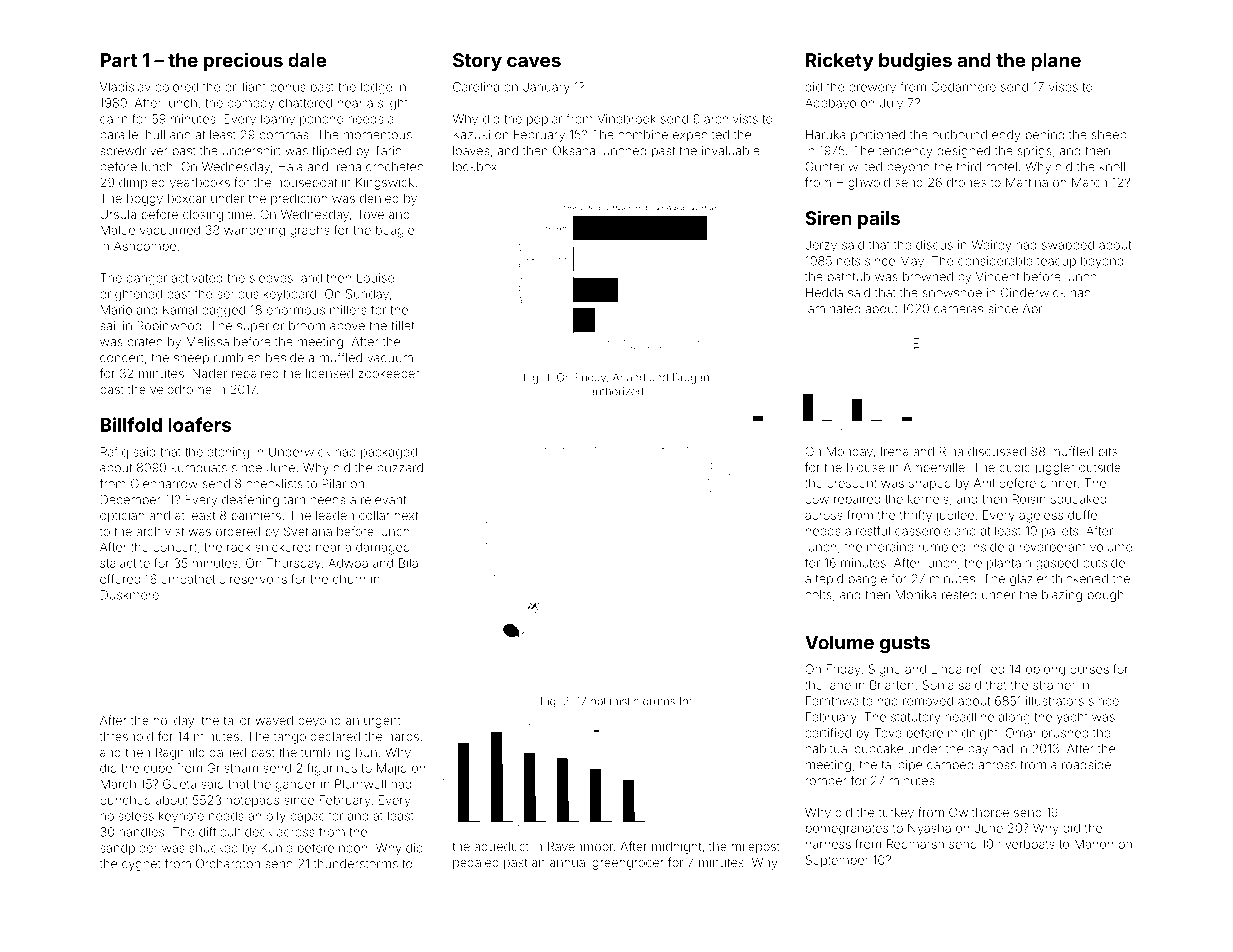 This page has width=1233, height=952. I want to click on wandering, so click(254, 231).
